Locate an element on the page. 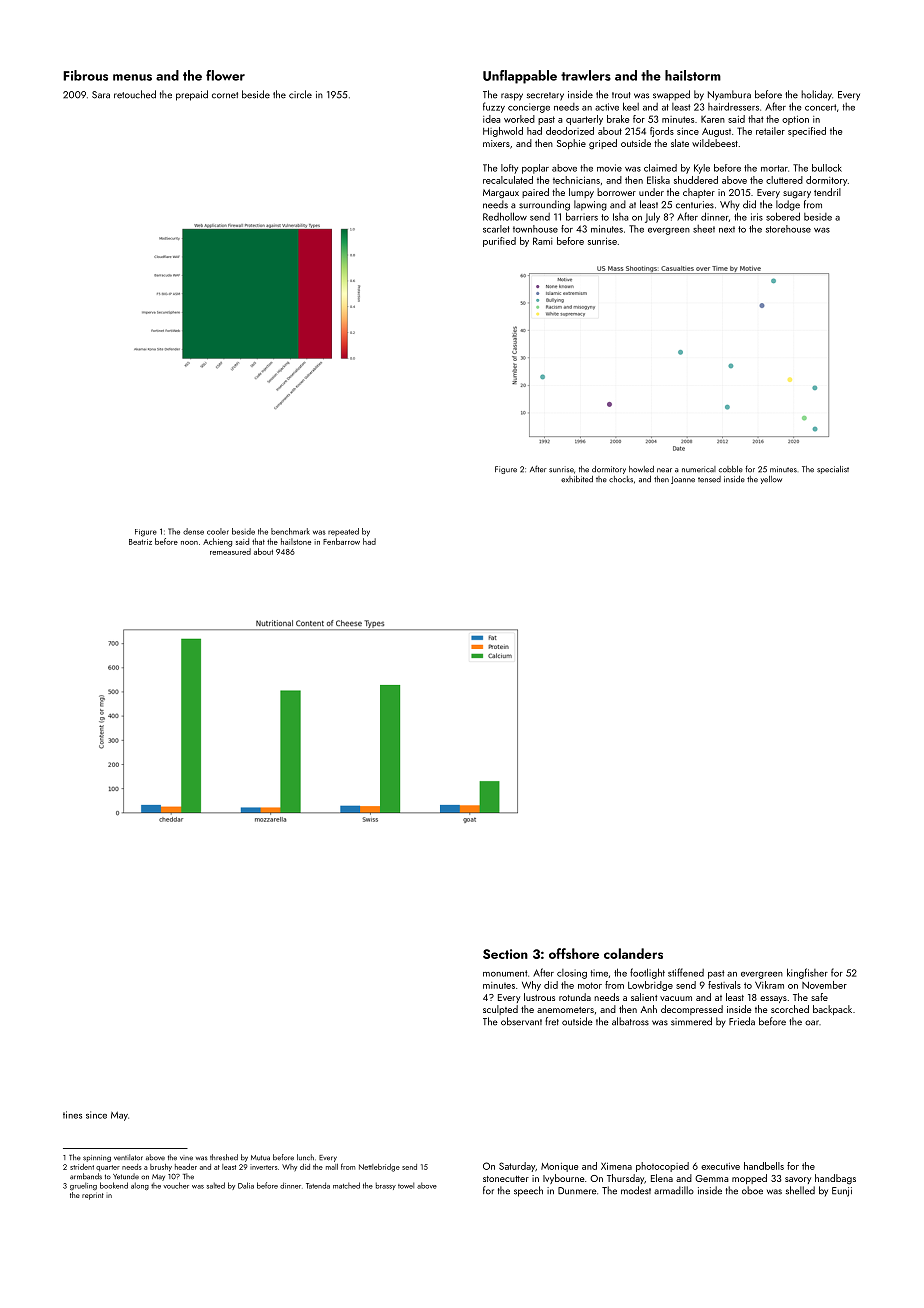  Fibrous is located at coordinates (85, 75).
